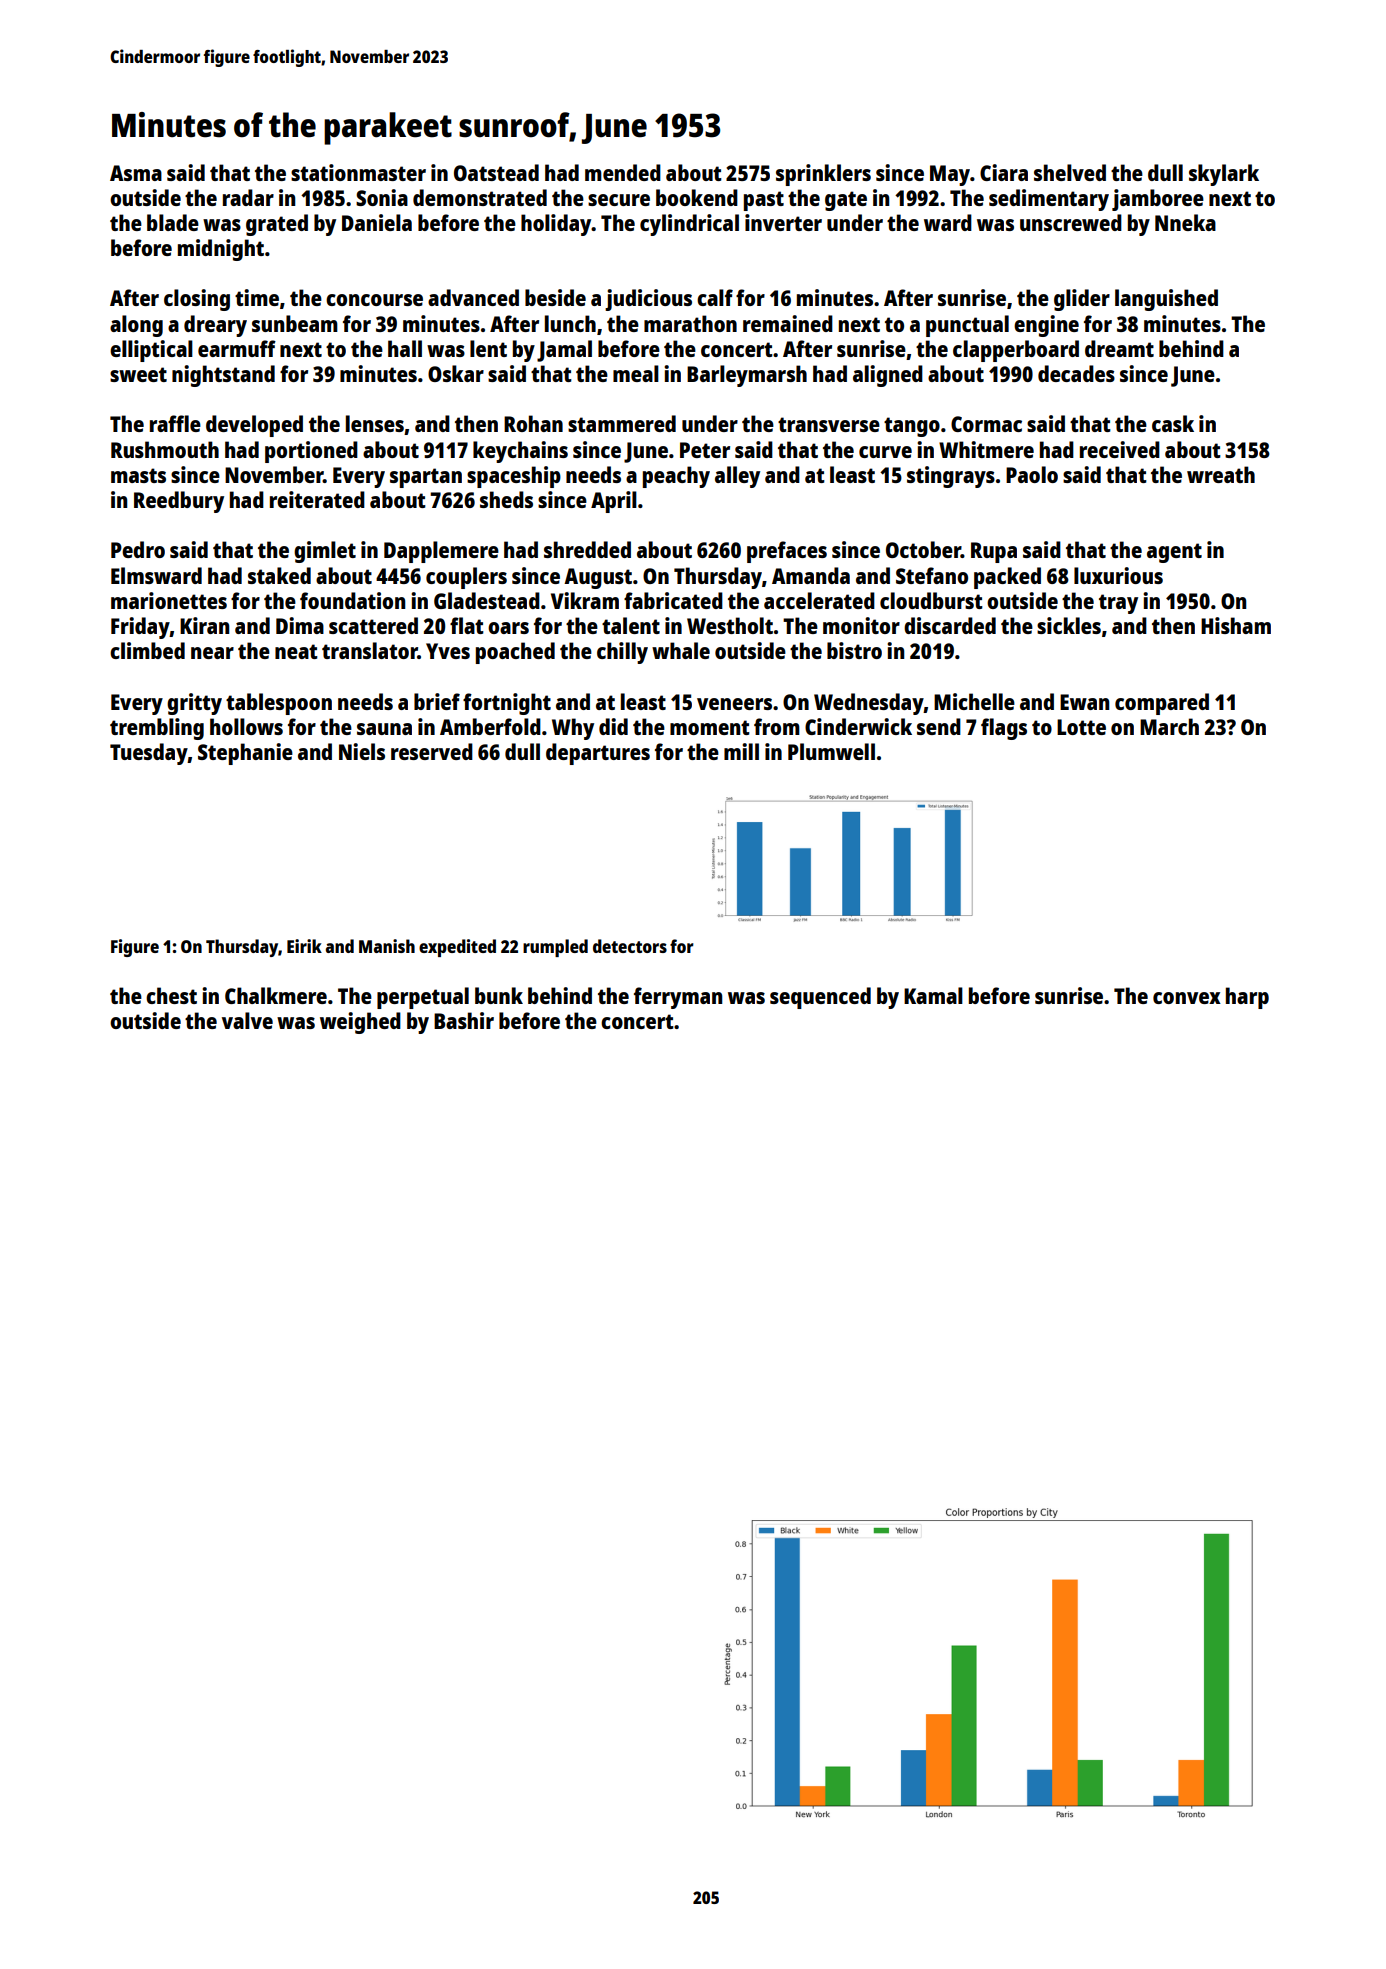  Describe the element at coordinates (1081, 727) in the screenshot. I see `Lotte` at that location.
